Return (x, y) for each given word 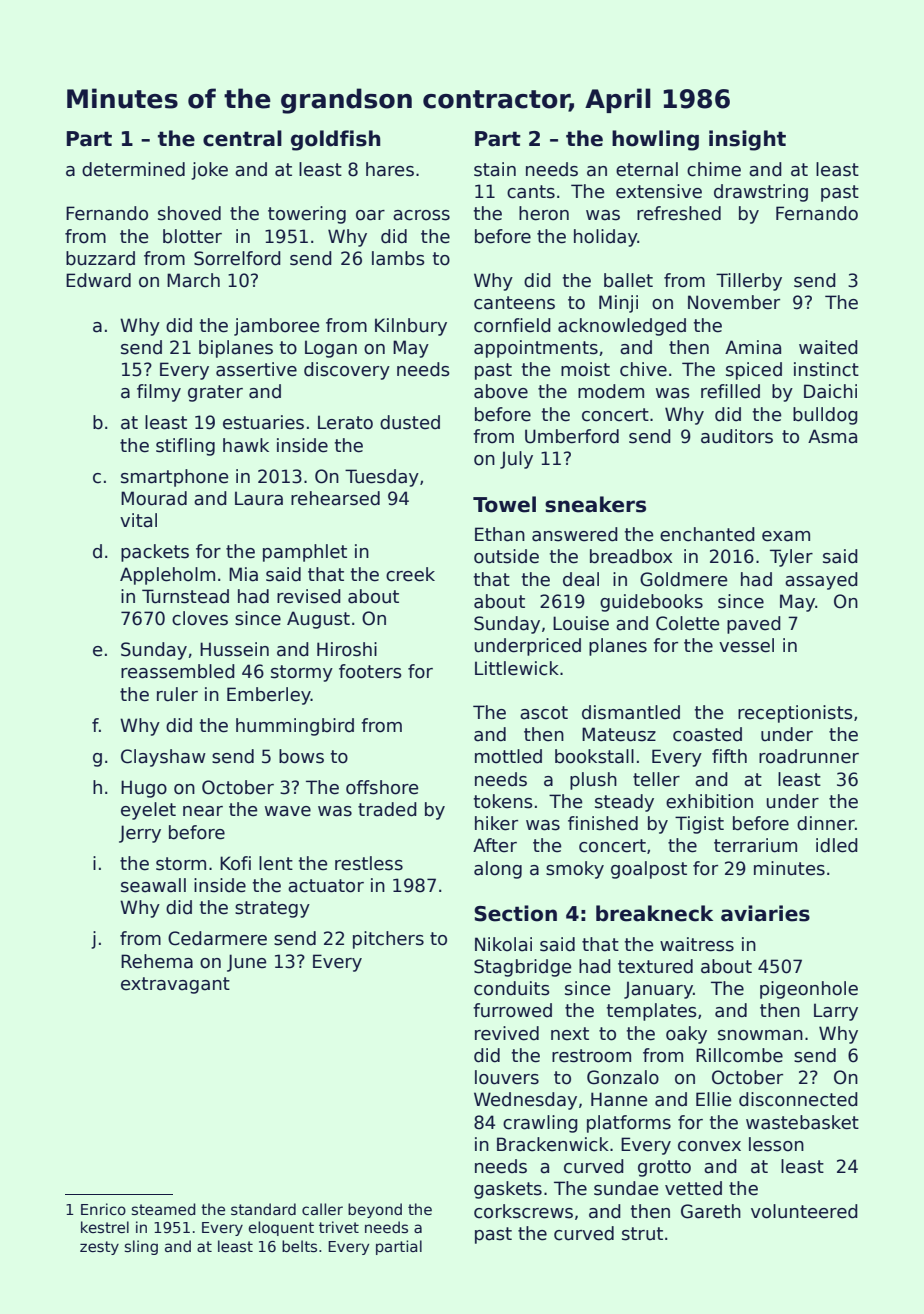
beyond (375, 1210)
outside (506, 556)
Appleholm (167, 576)
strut (642, 1234)
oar (370, 215)
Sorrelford (237, 258)
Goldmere (683, 579)
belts (299, 1246)
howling (655, 140)
